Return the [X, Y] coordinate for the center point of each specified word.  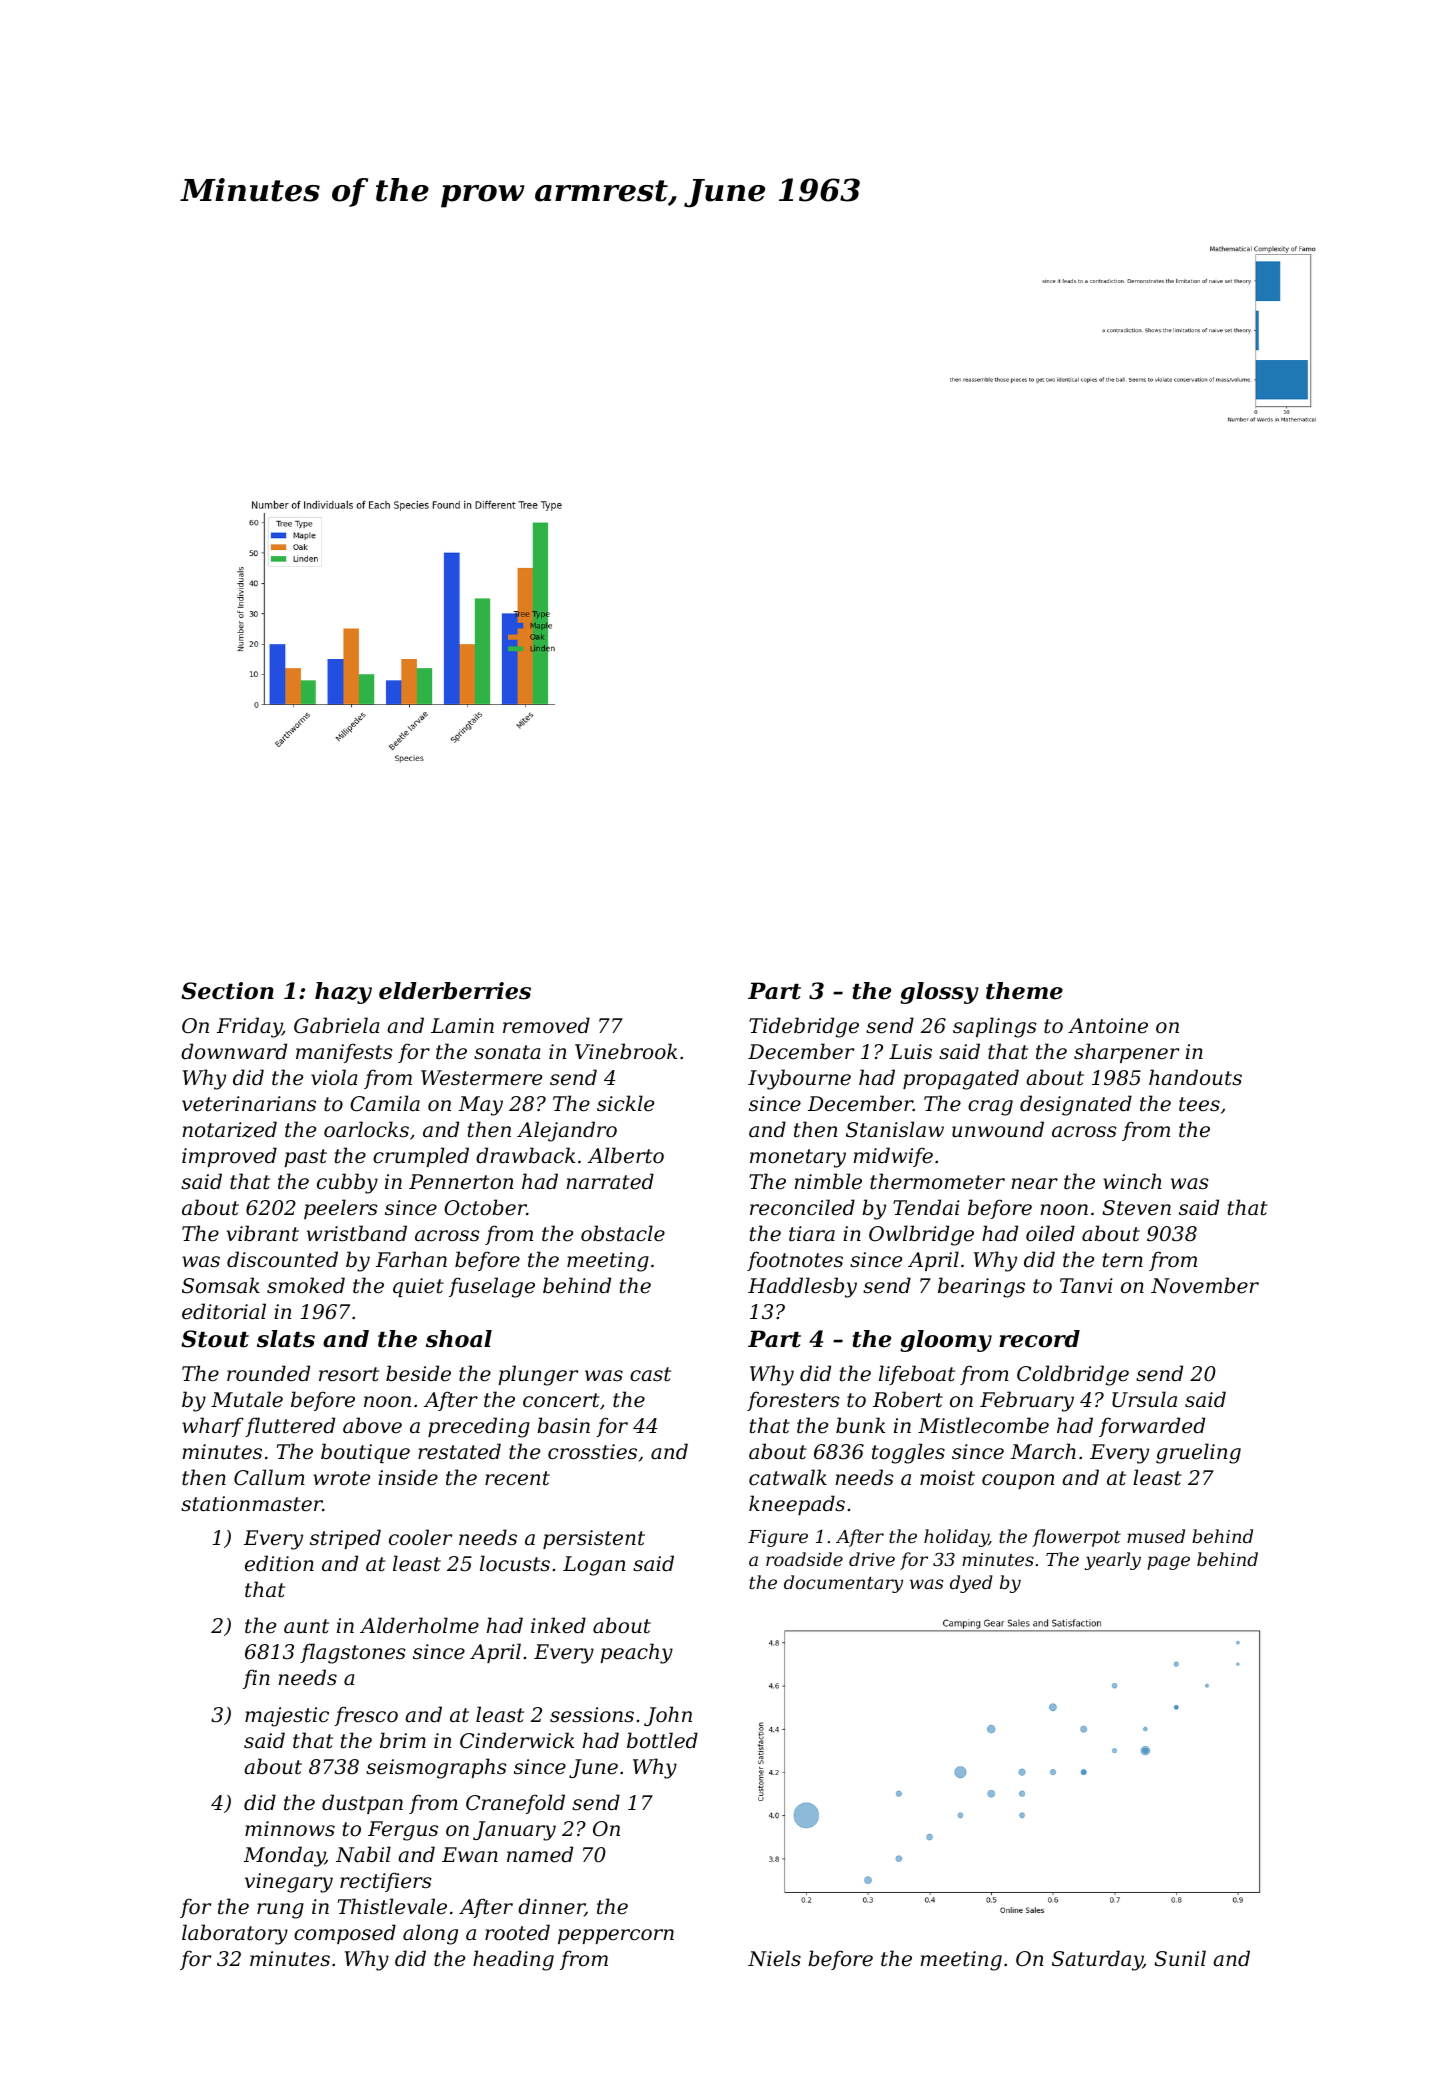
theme [1024, 991]
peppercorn [616, 1936]
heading [513, 1960]
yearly [1112, 1561]
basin [563, 1425]
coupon [1018, 1481]
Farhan [411, 1259]
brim [403, 1740]
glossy [939, 993]
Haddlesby [802, 1287]
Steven [1136, 1208]
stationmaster [252, 1504]
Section [227, 991]
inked [558, 1625]
